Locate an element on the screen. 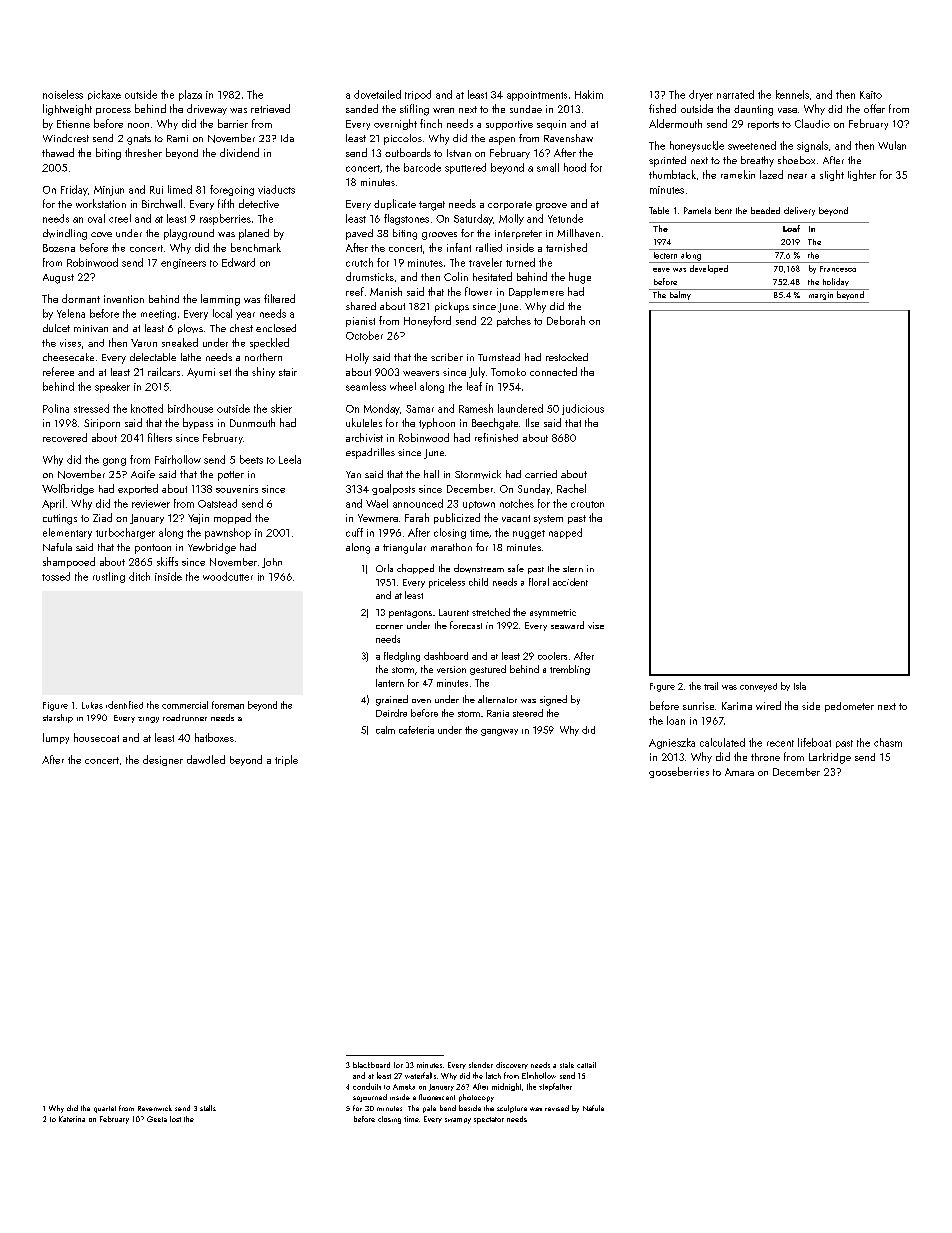  dulcet is located at coordinates (56, 328).
